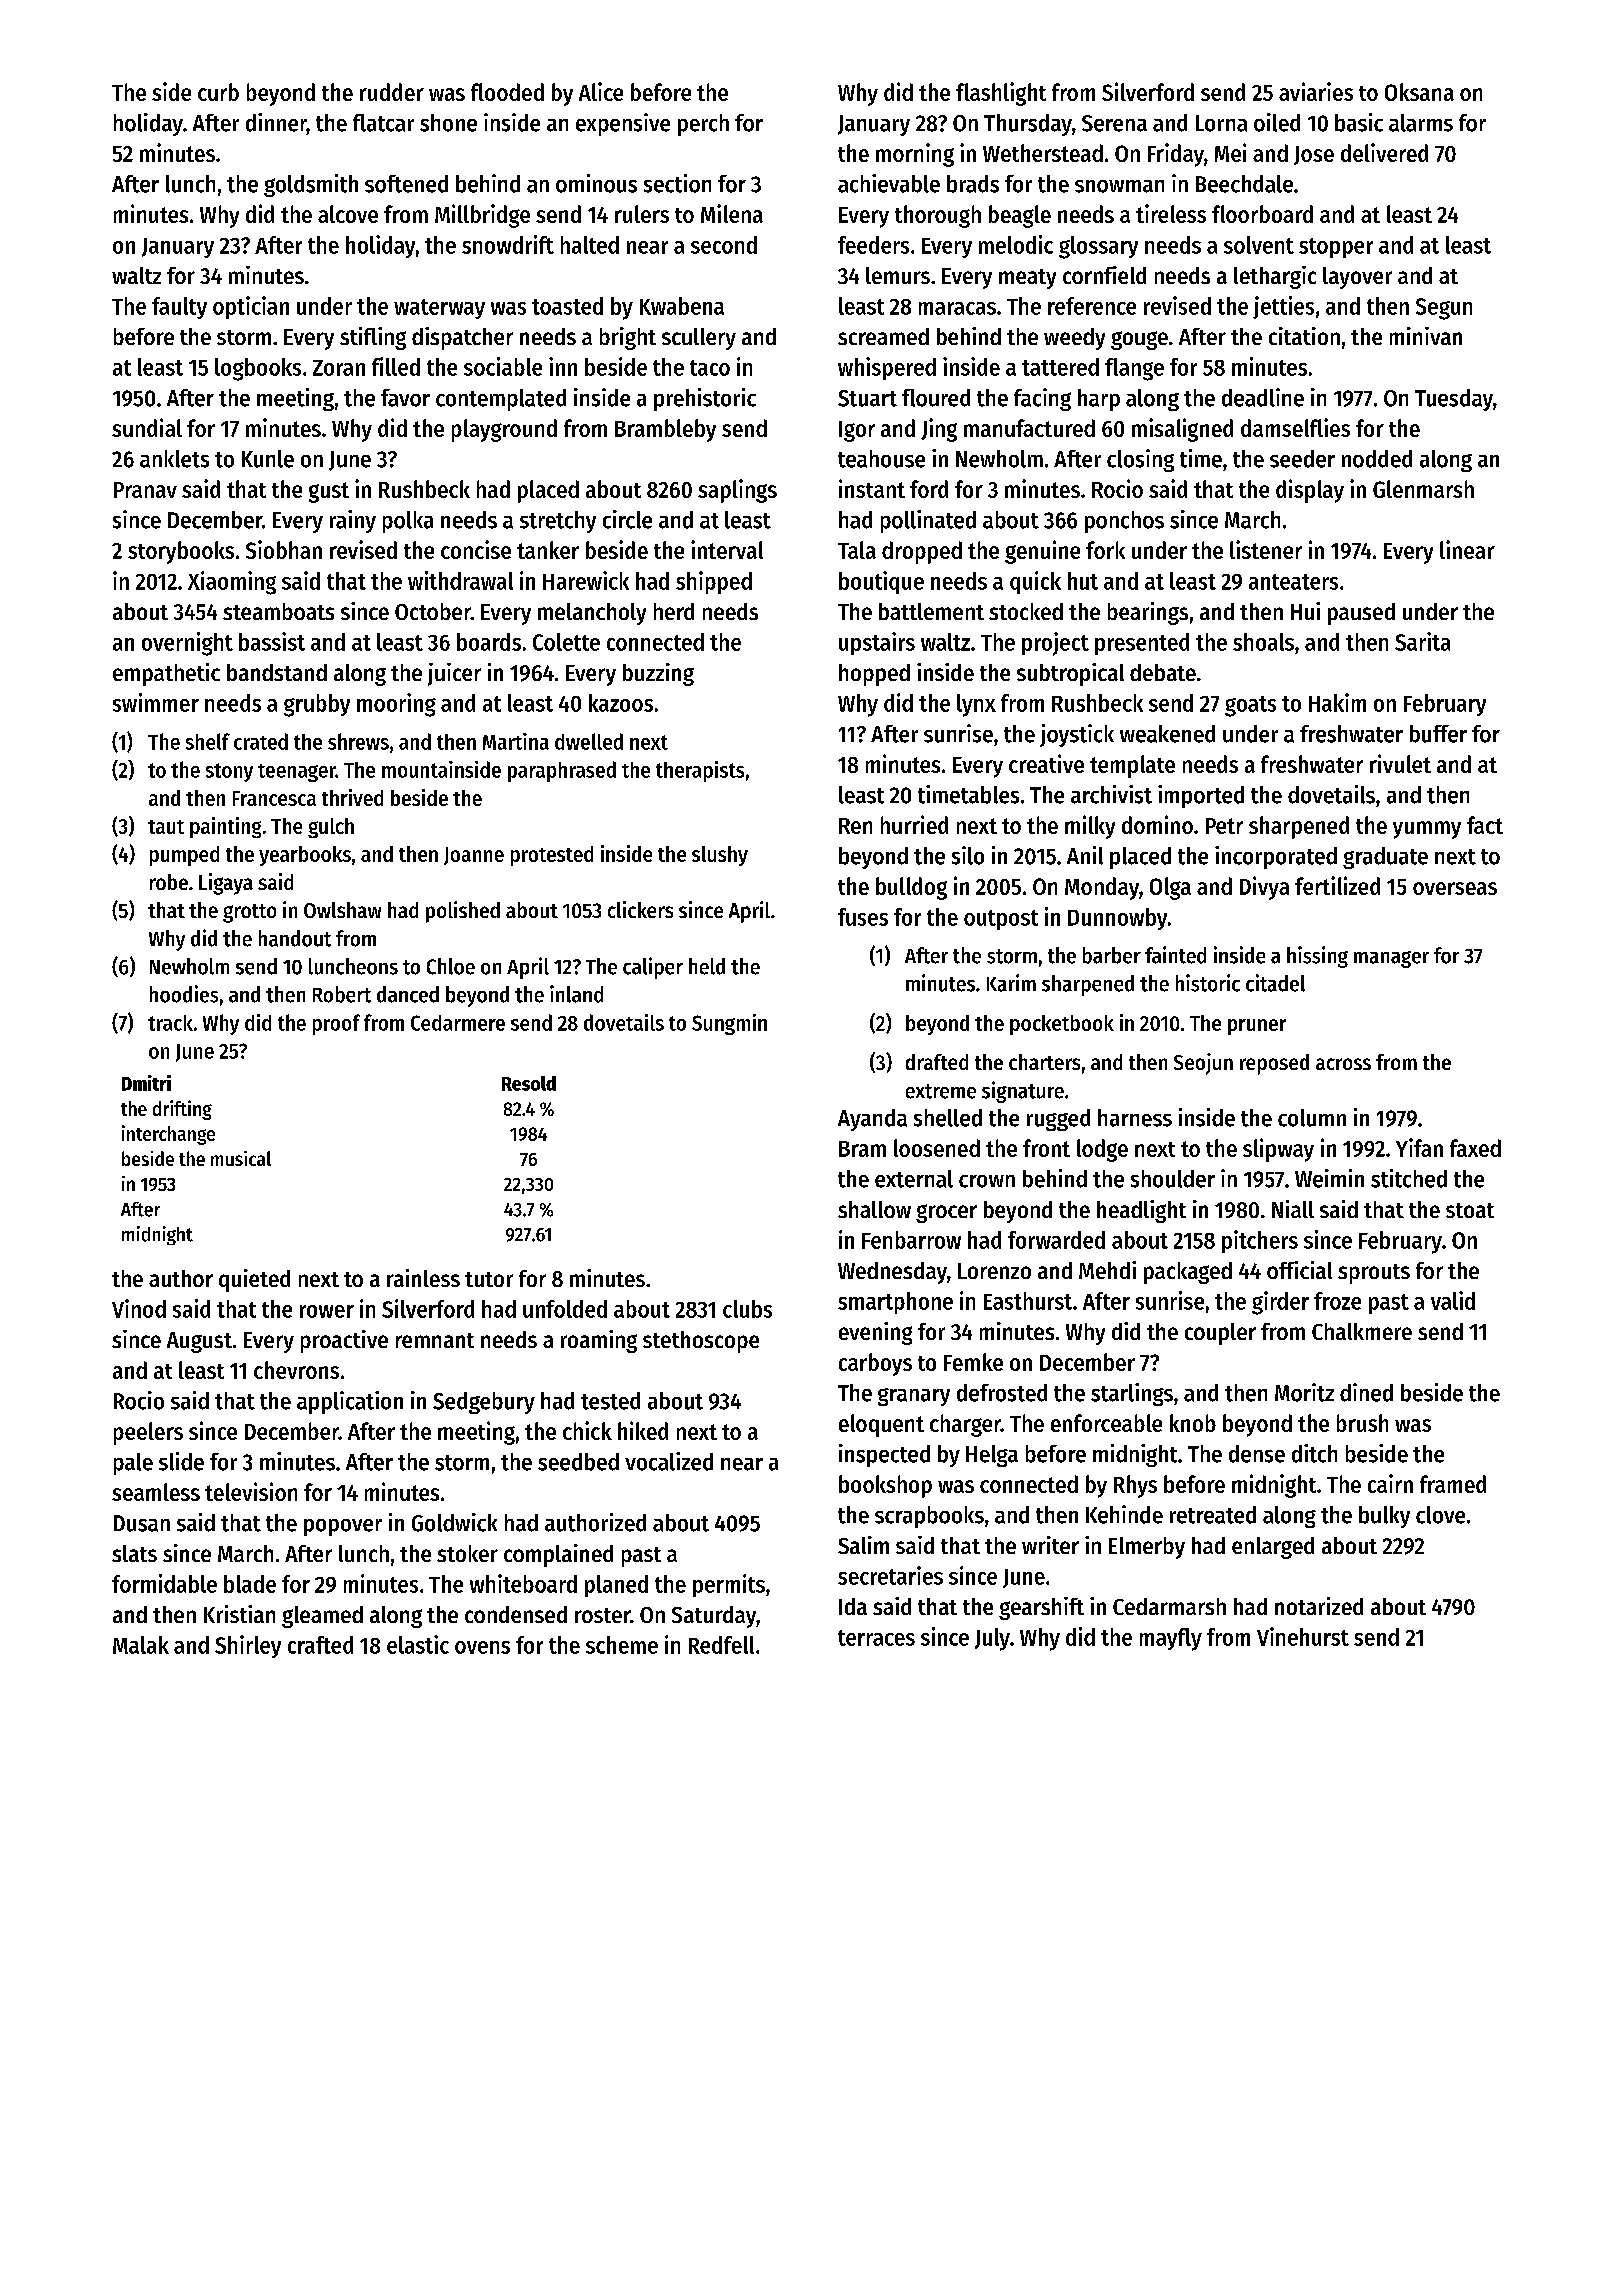  I want to click on curb, so click(218, 92).
